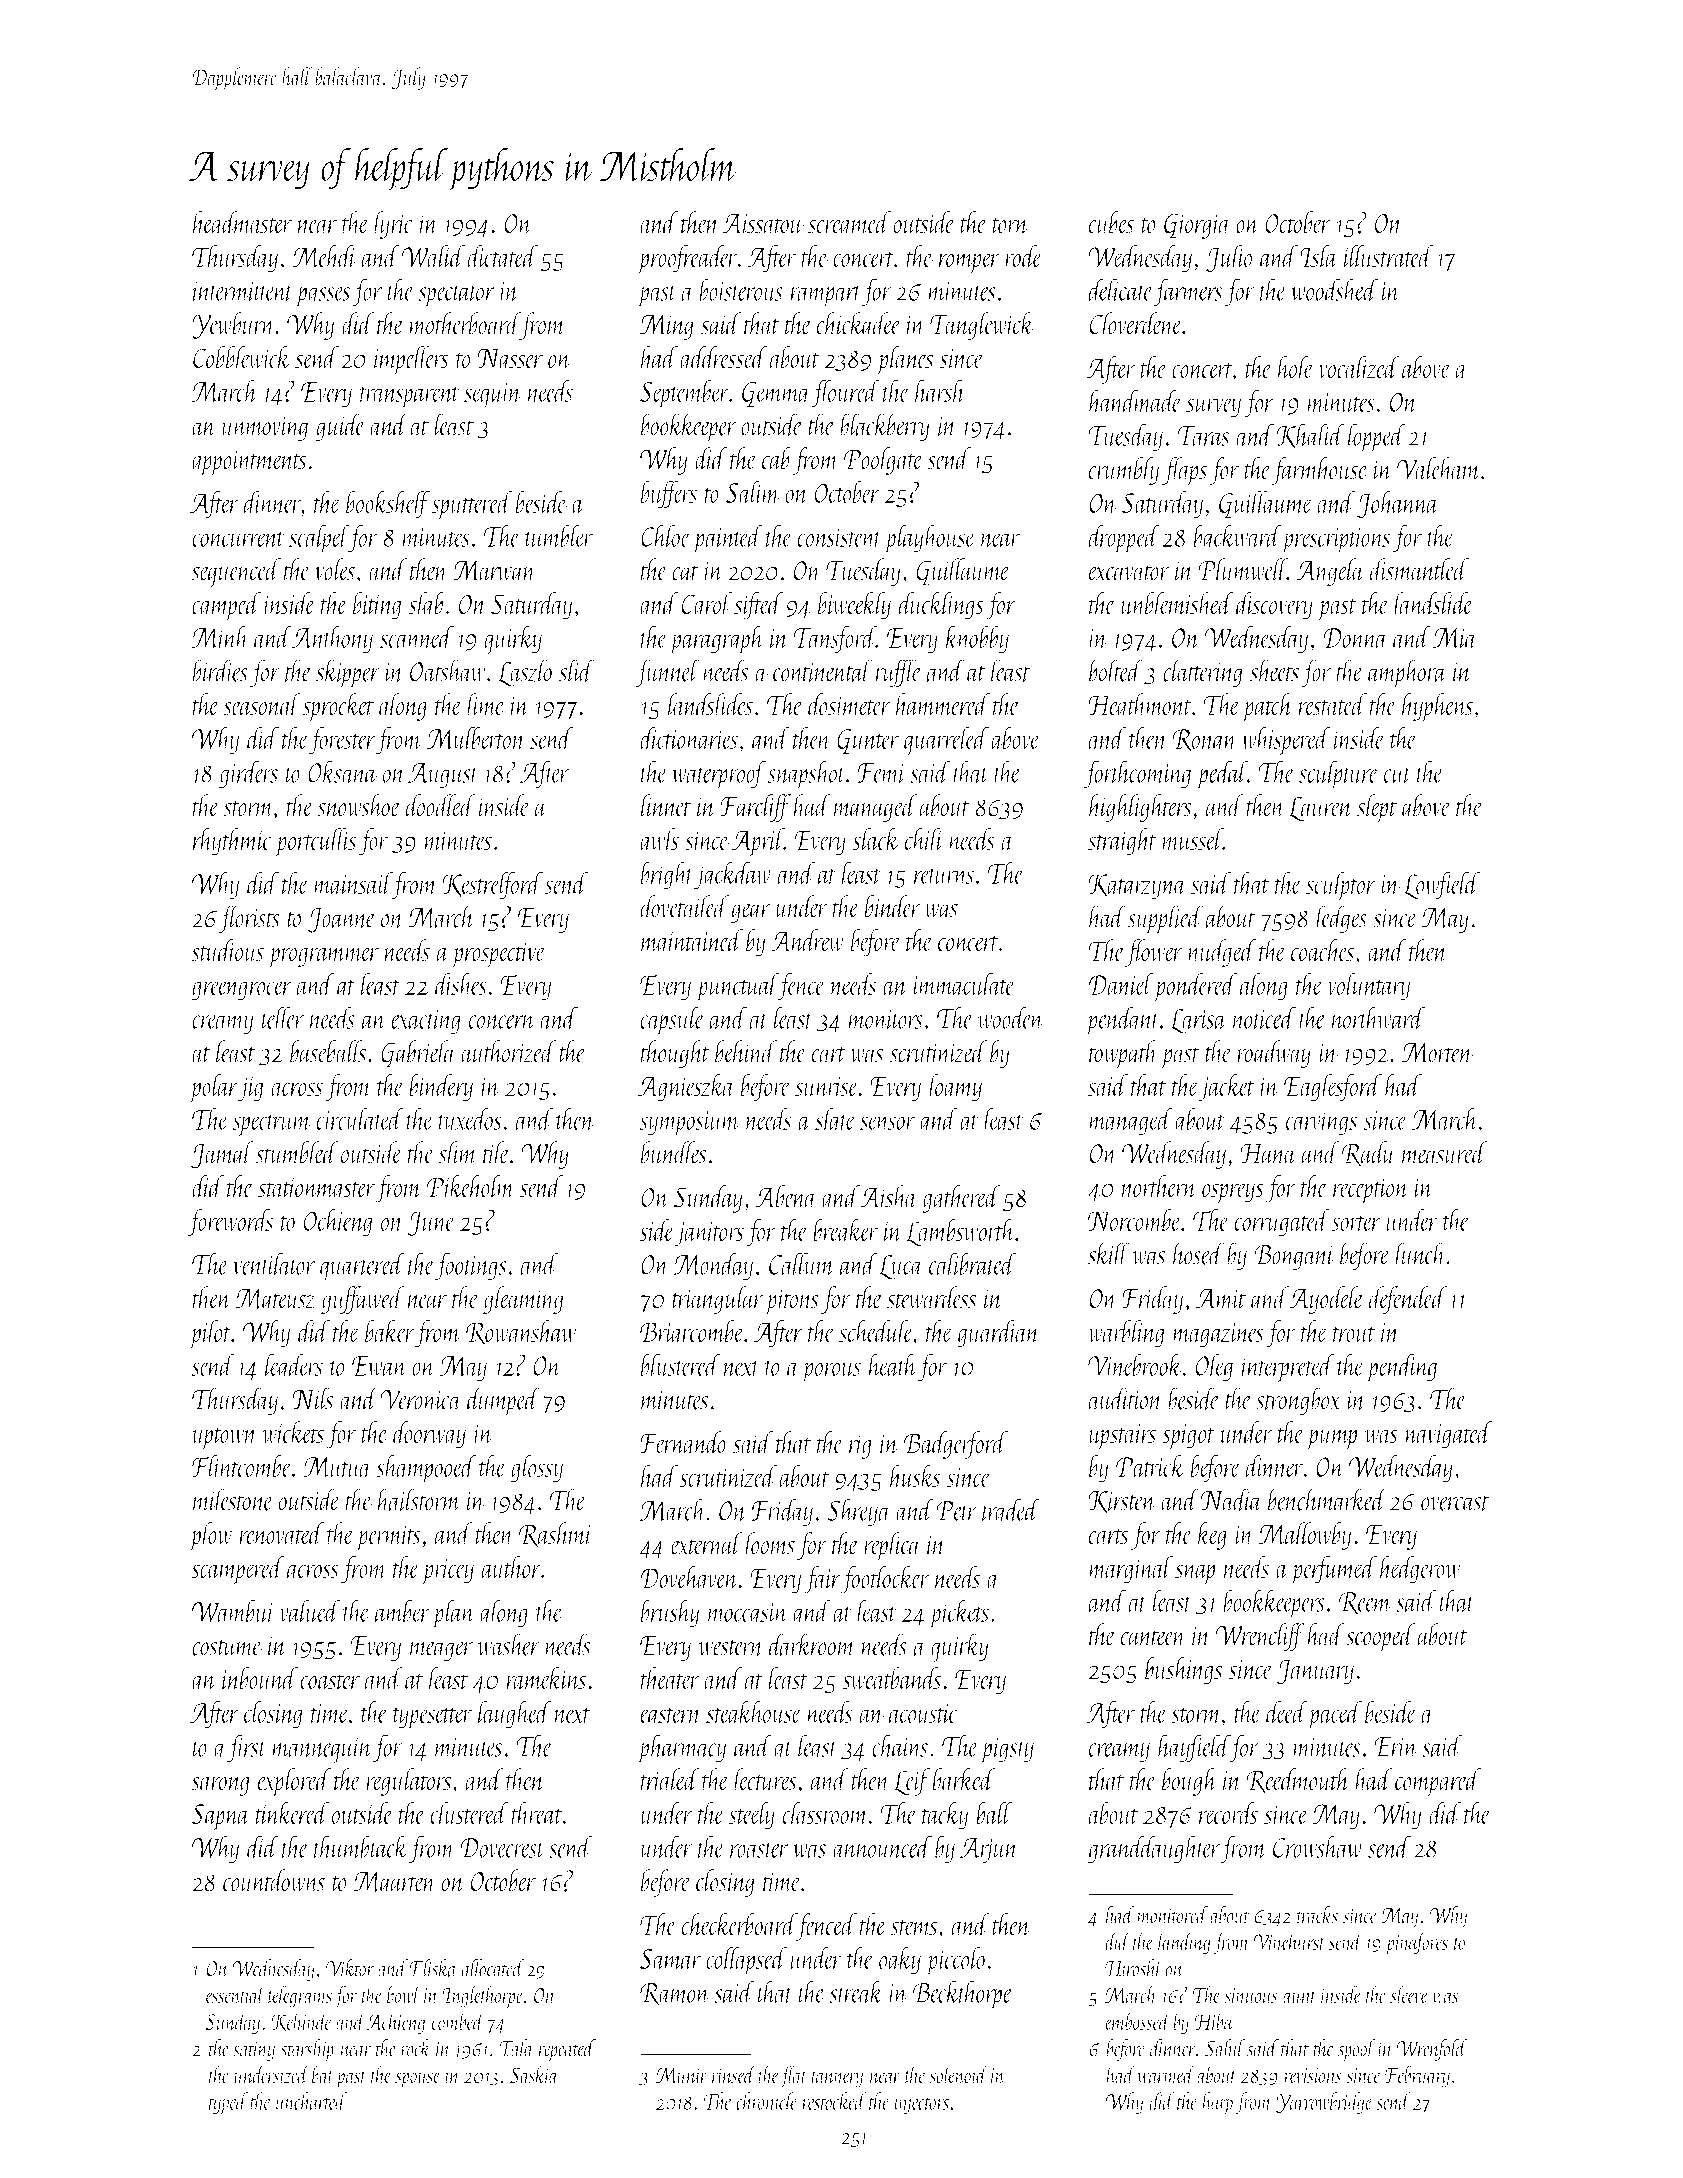  I want to click on sarong, so click(220, 1786).
